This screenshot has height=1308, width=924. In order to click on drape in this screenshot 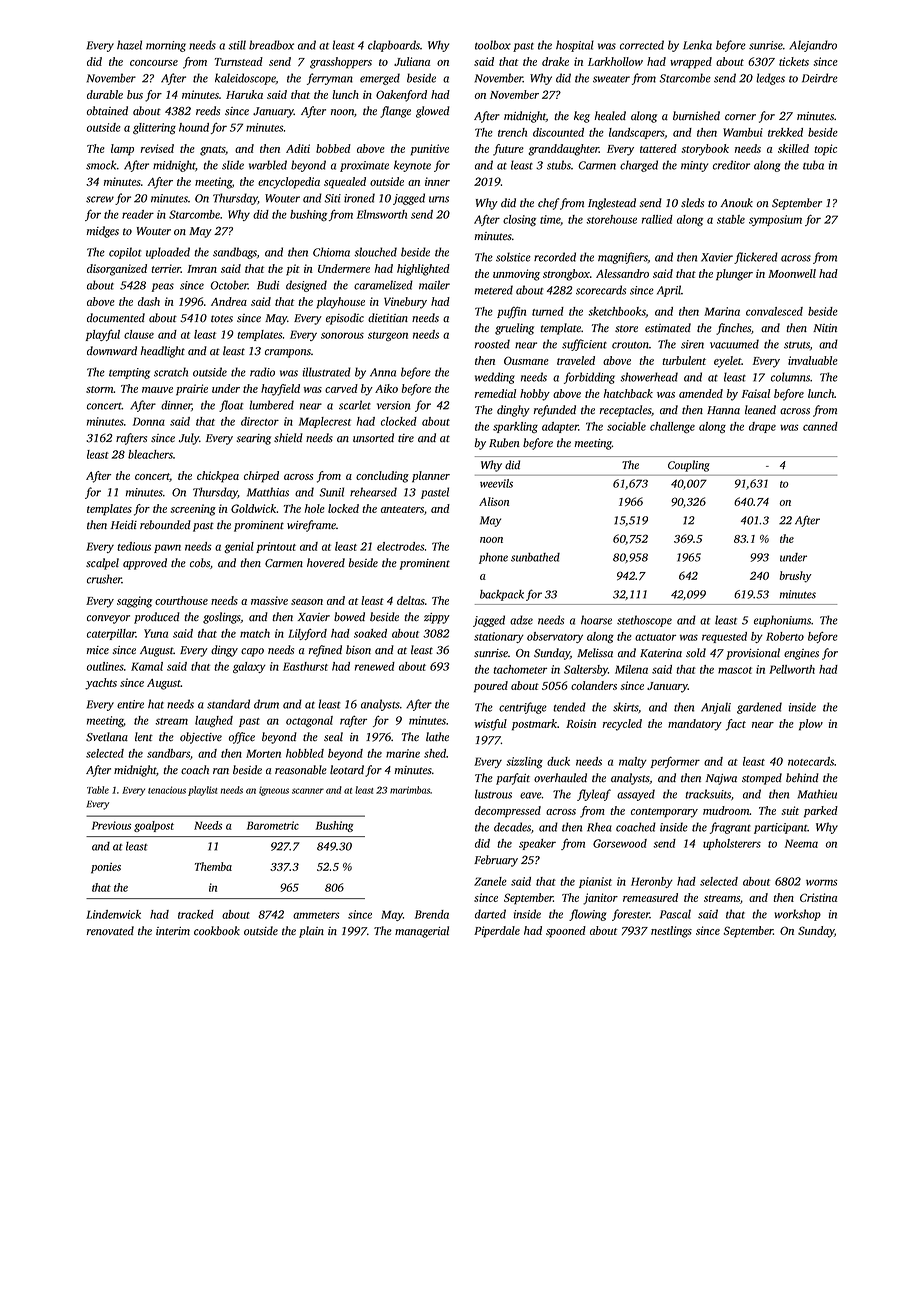, I will do `click(762, 427)`.
